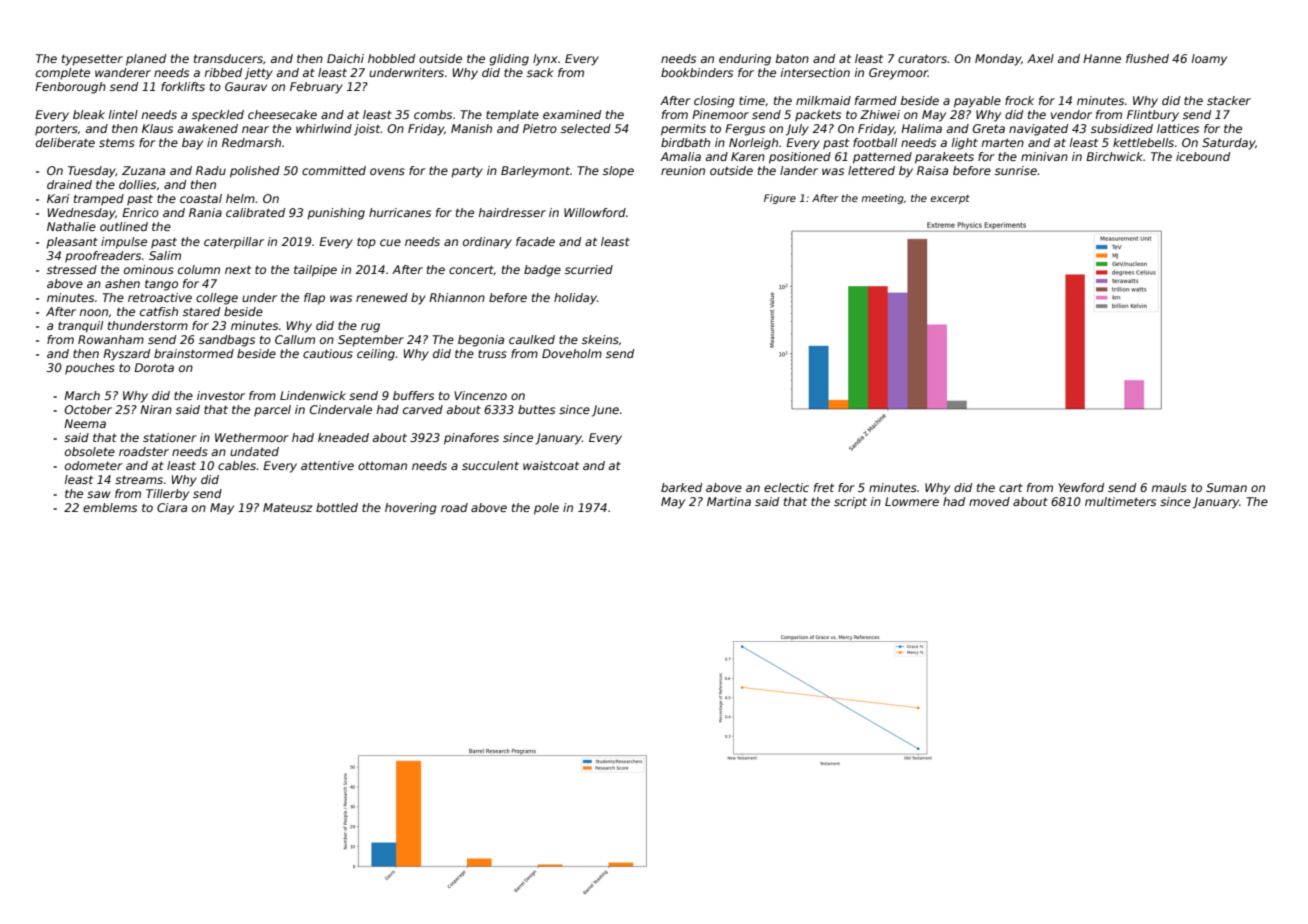 Image resolution: width=1308 pixels, height=924 pixels. I want to click on Doveholm, so click(572, 353).
